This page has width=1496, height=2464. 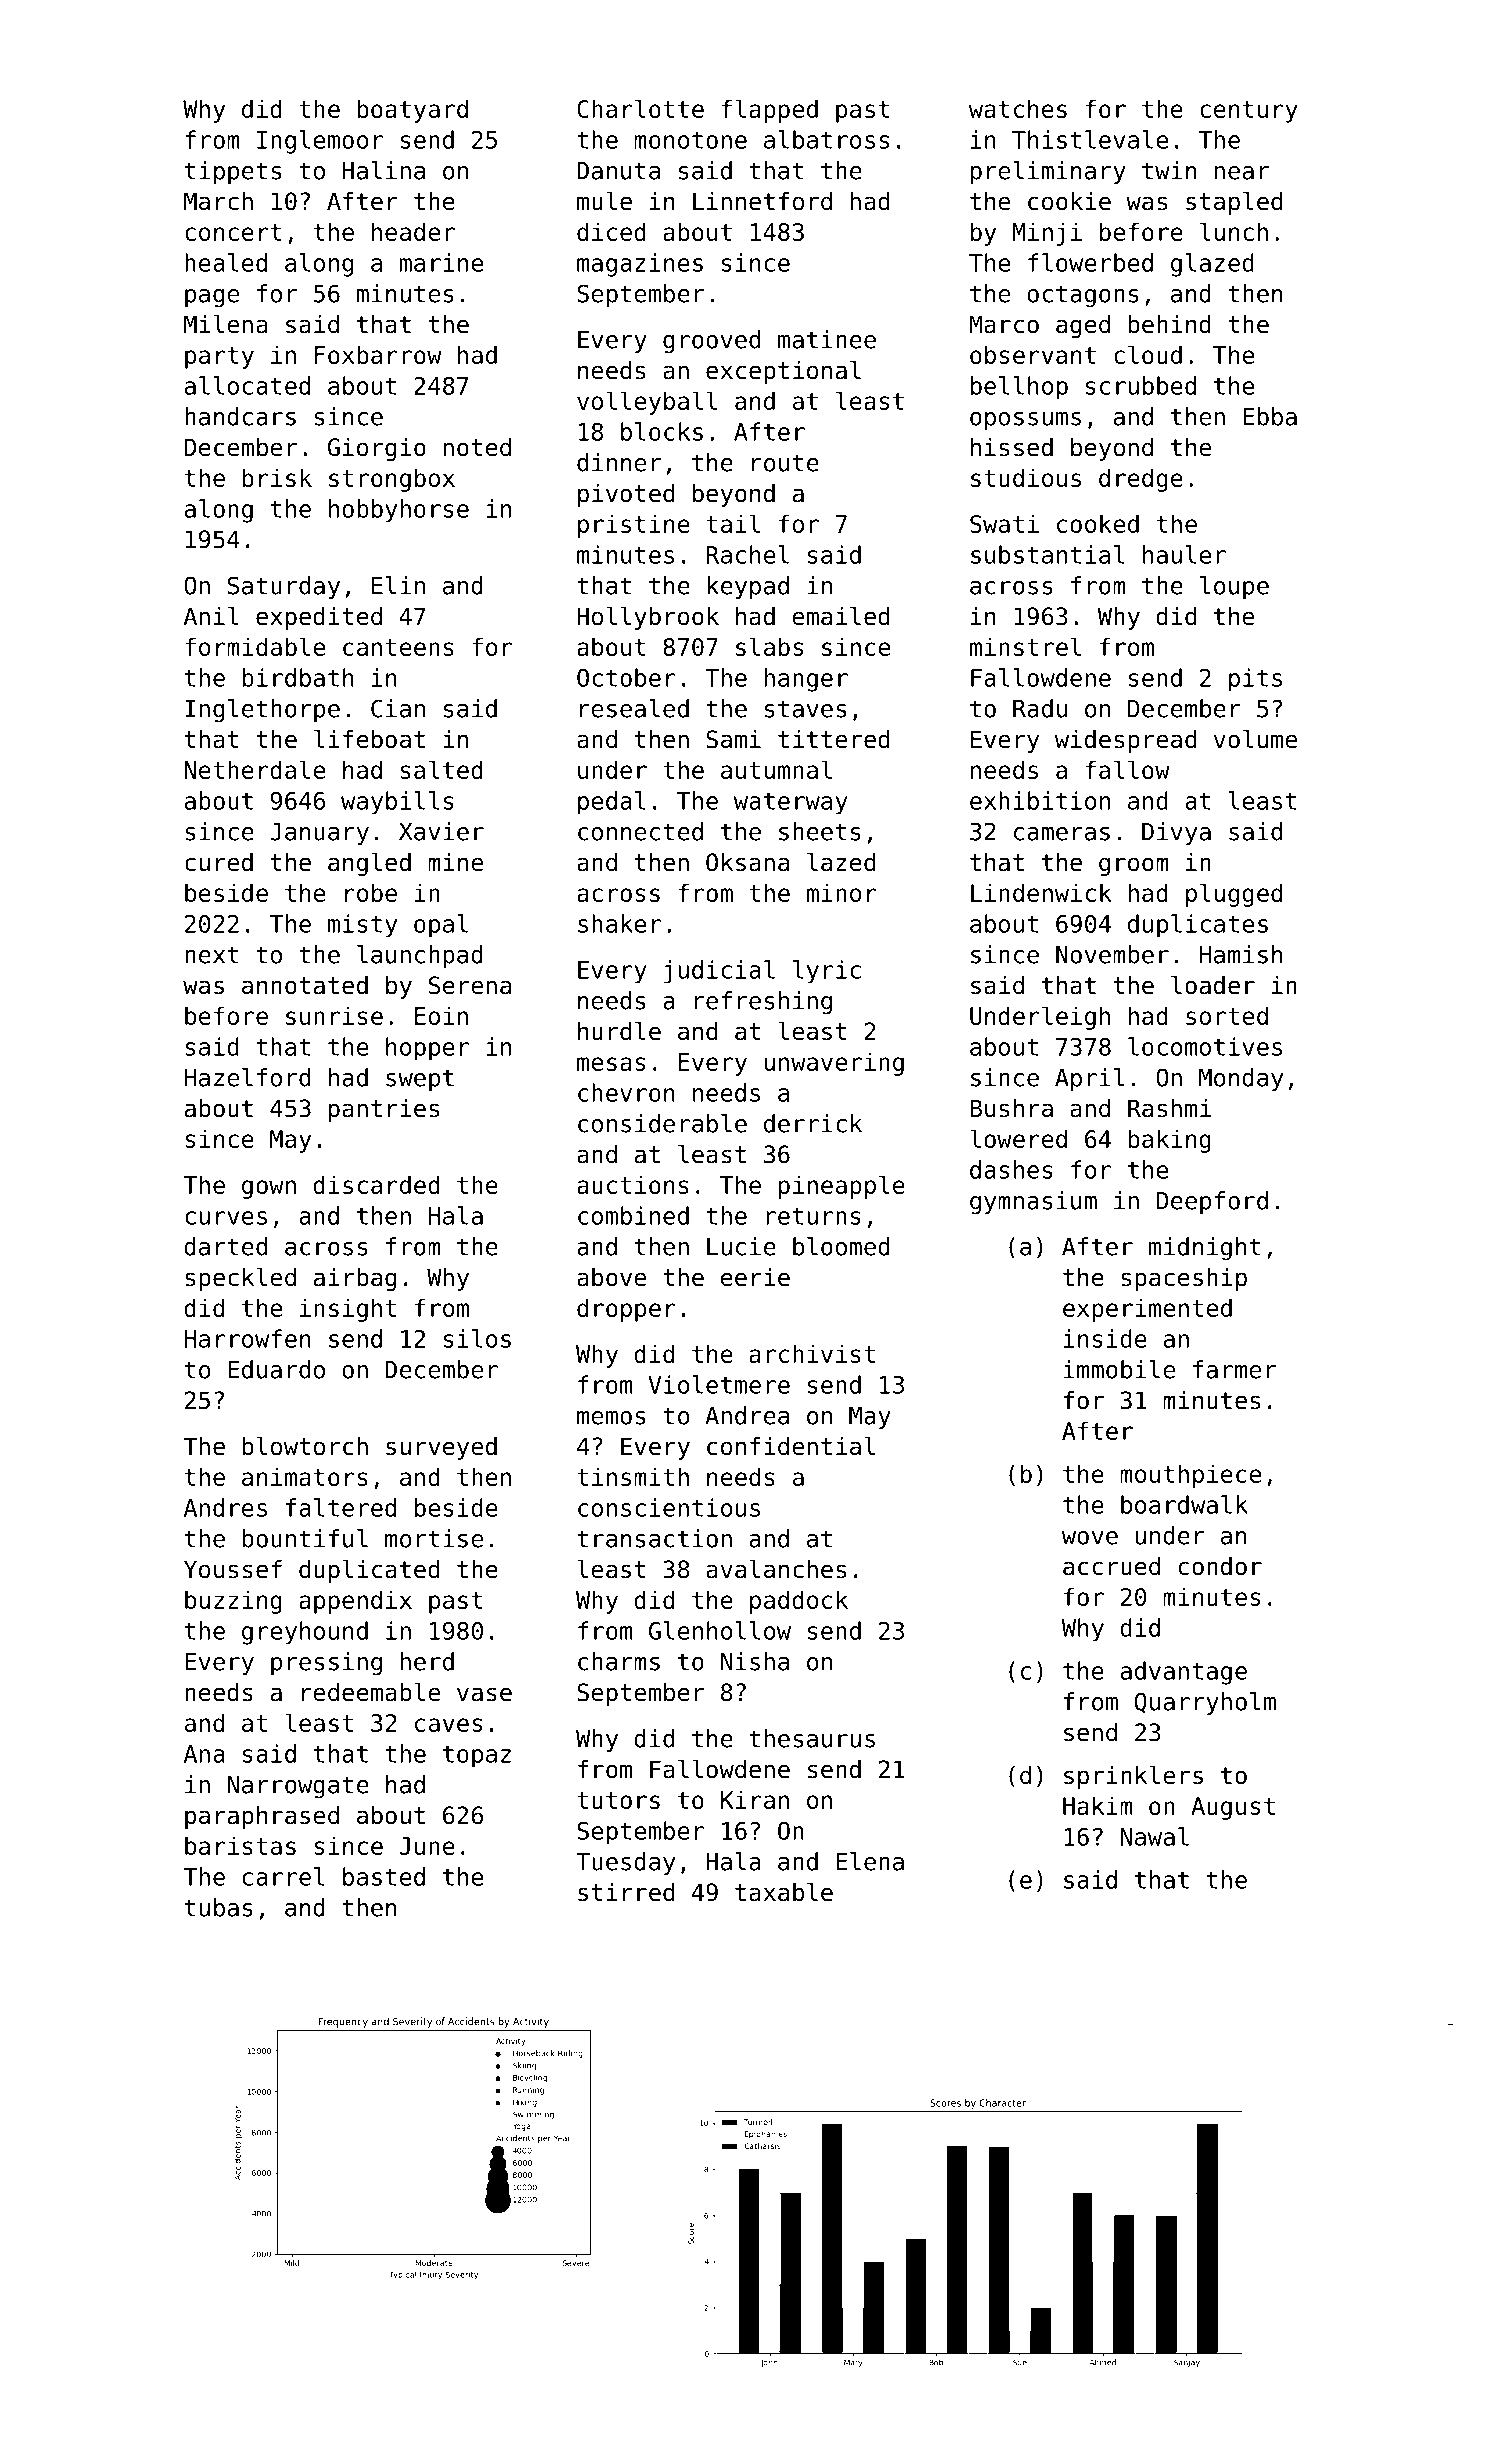 What do you see at coordinates (711, 342) in the page?
I see `grooved` at bounding box center [711, 342].
